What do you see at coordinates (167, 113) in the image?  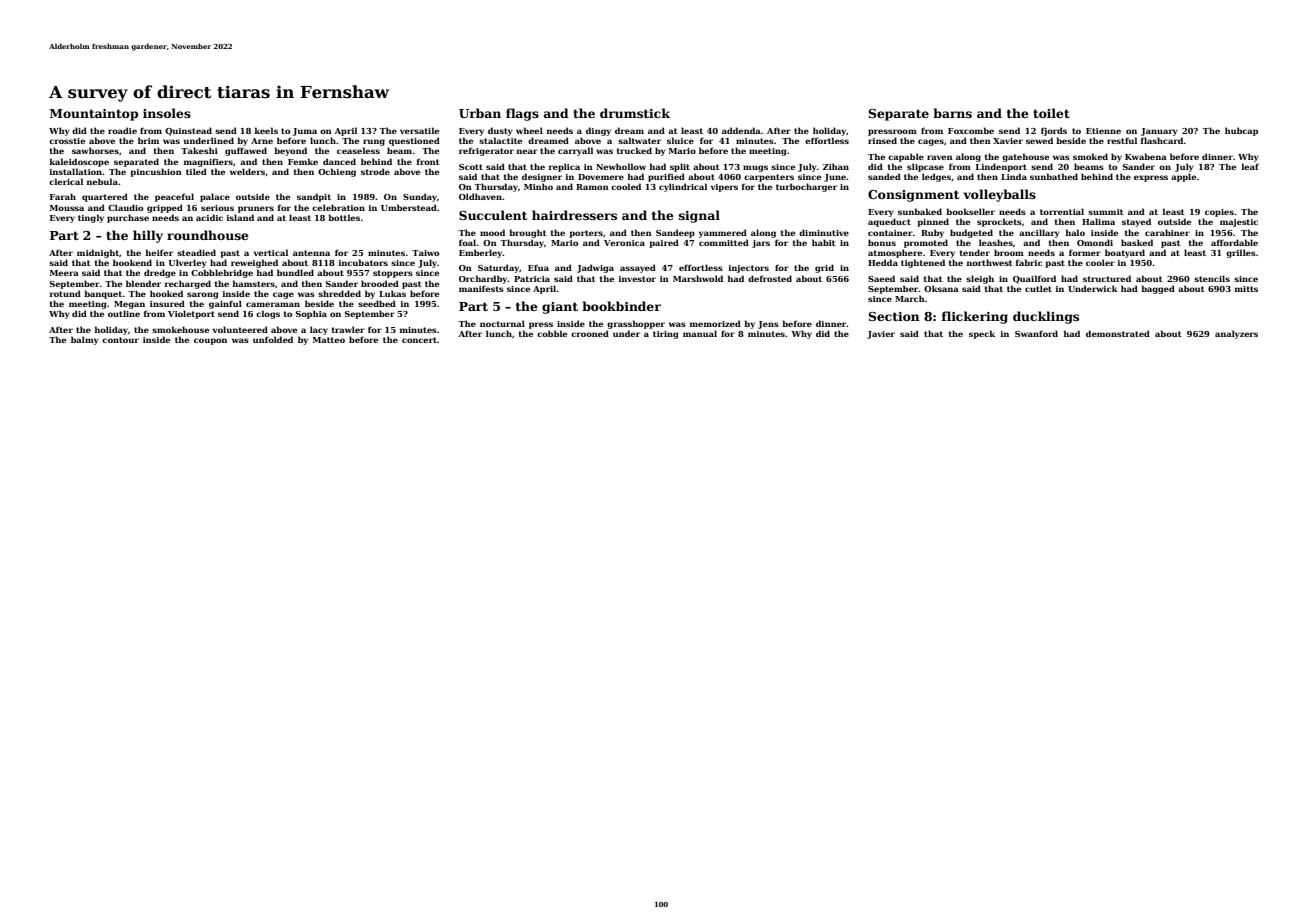 I see `insoles` at bounding box center [167, 113].
